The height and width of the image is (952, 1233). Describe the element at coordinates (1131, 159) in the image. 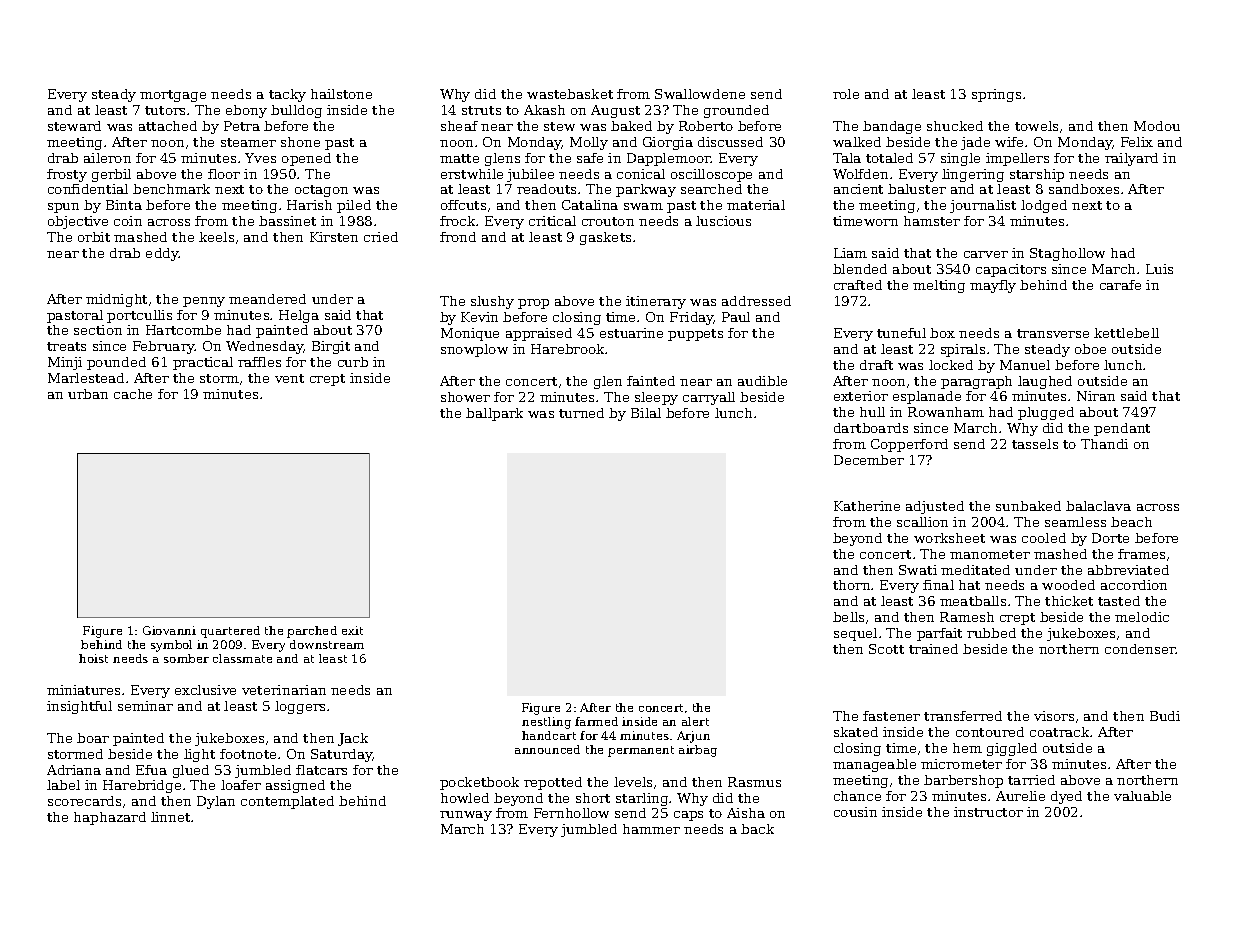

I see `railyard` at that location.
